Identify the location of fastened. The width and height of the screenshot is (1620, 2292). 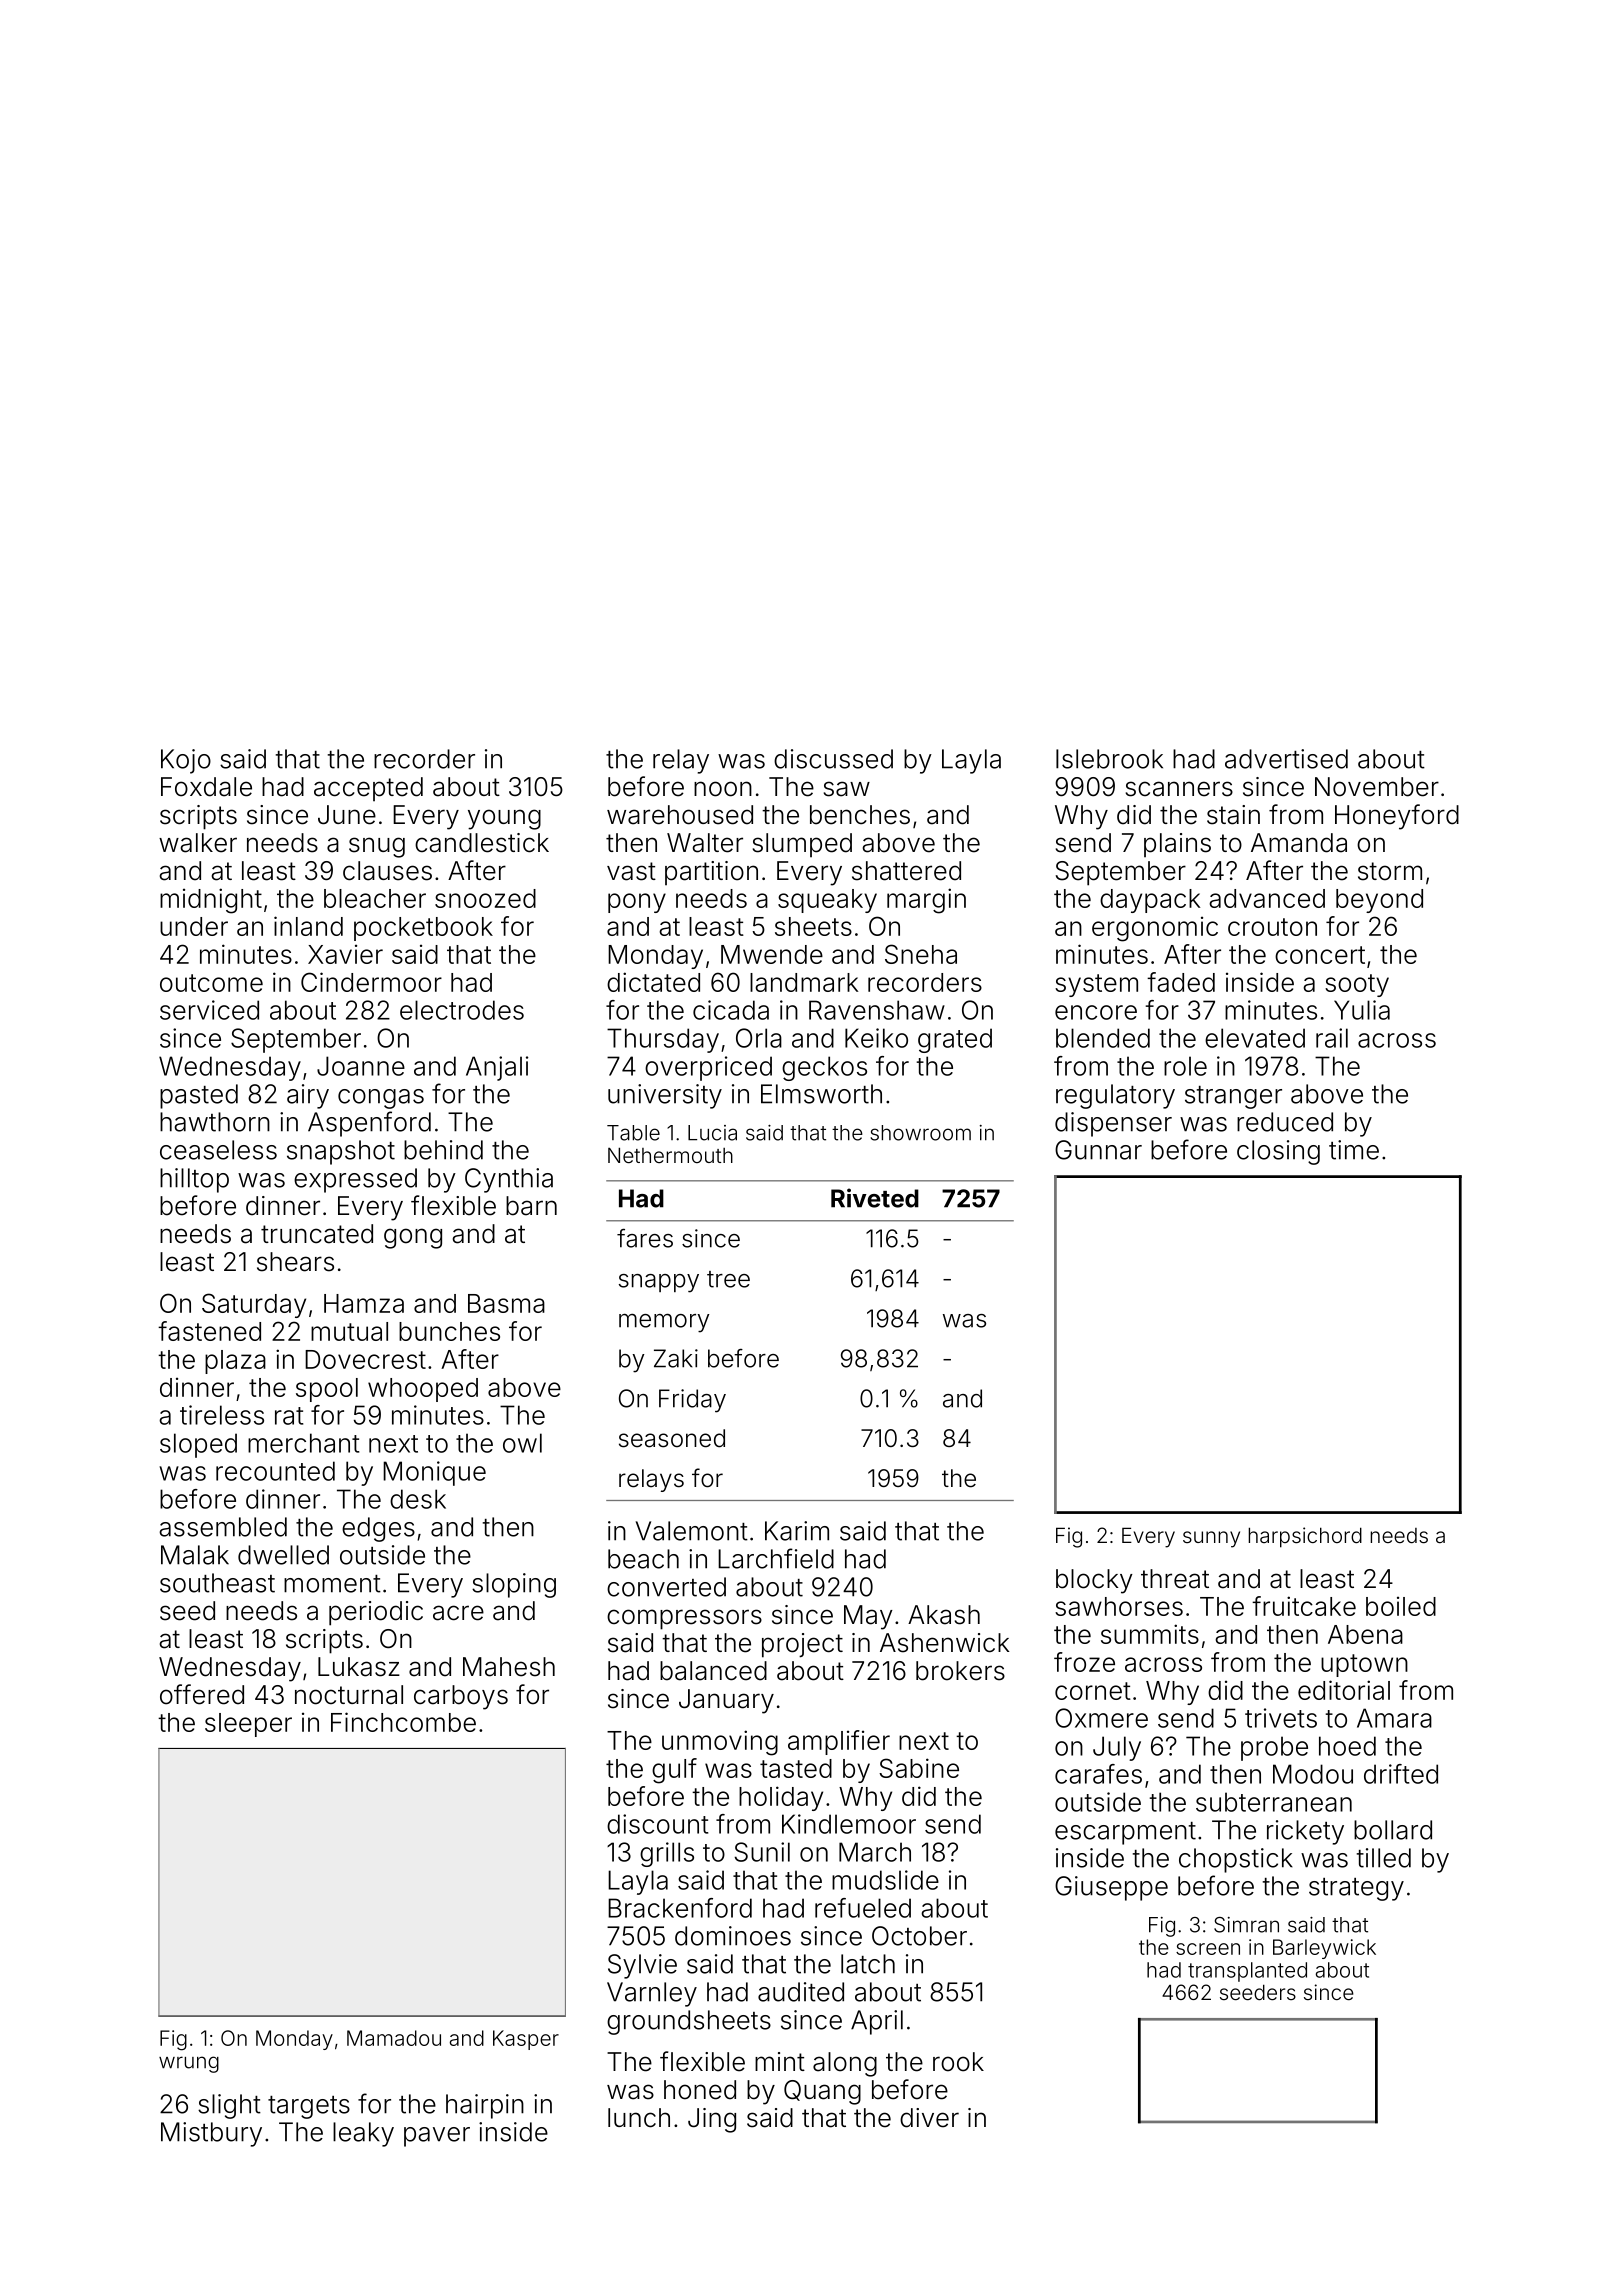
(209, 1331).
